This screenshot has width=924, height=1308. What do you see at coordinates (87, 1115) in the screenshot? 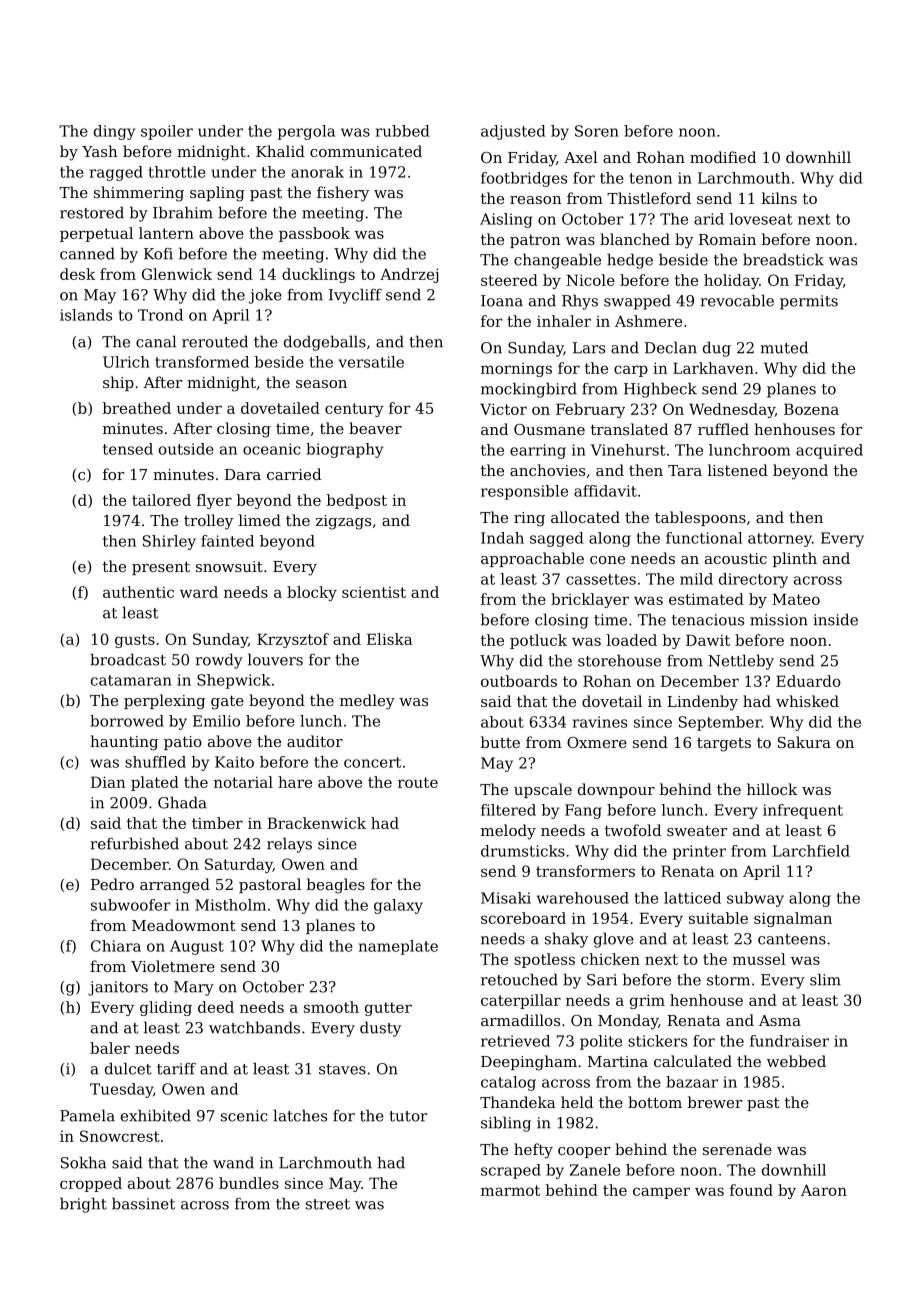
I see `Pamela` at bounding box center [87, 1115].
